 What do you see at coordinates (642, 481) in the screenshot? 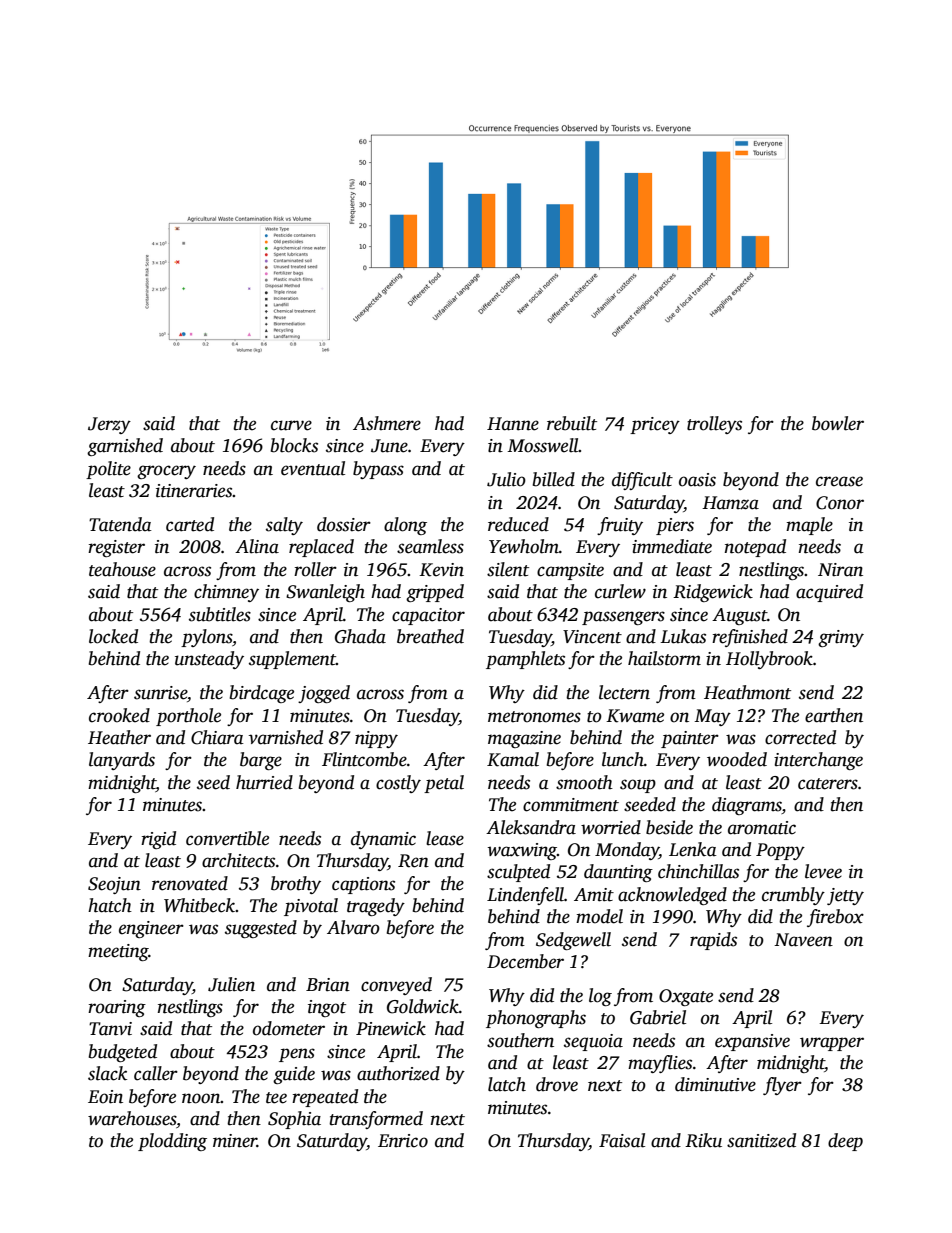
I see `difficult` at bounding box center [642, 481].
